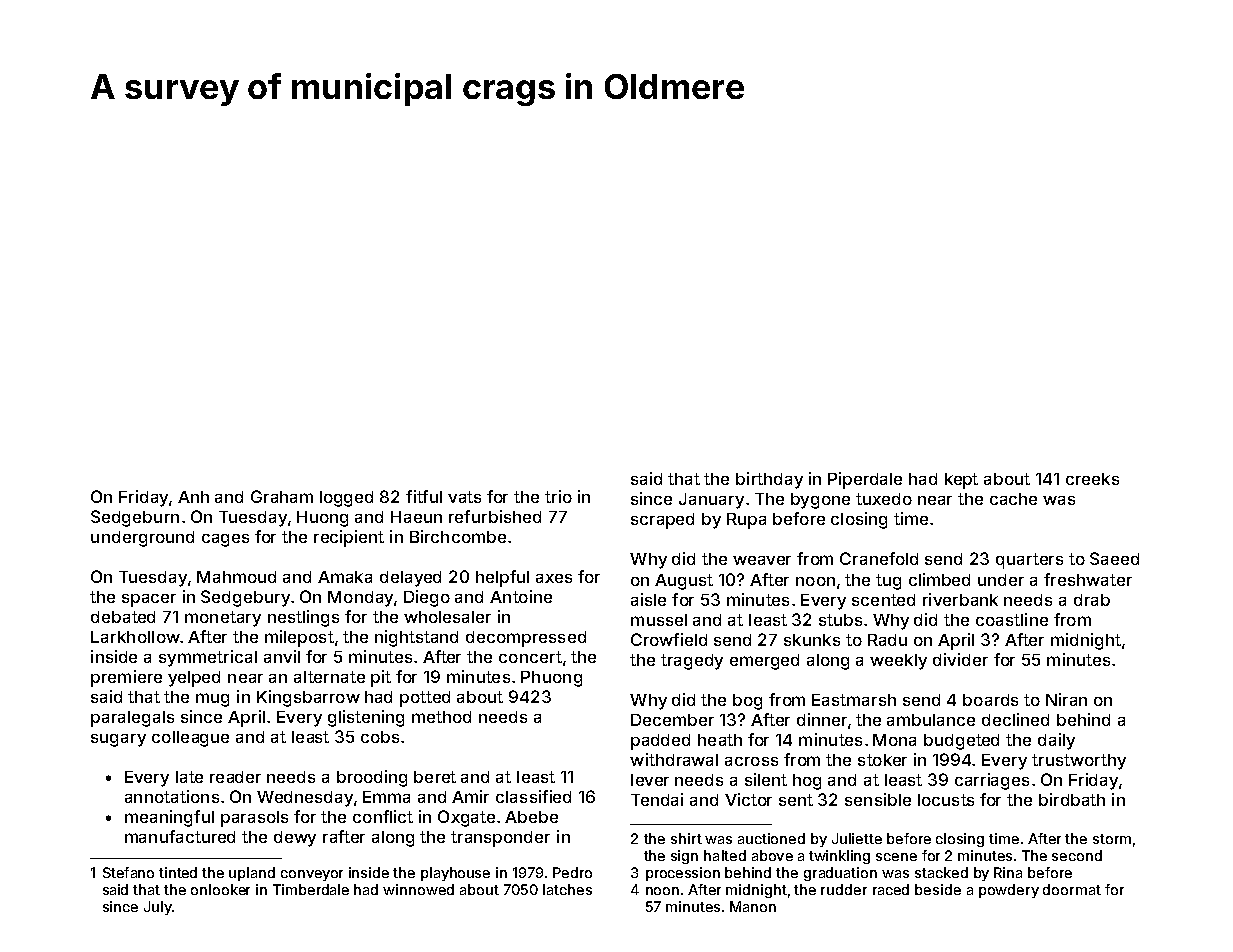 The image size is (1233, 952). What do you see at coordinates (961, 481) in the page?
I see `kept` at bounding box center [961, 481].
